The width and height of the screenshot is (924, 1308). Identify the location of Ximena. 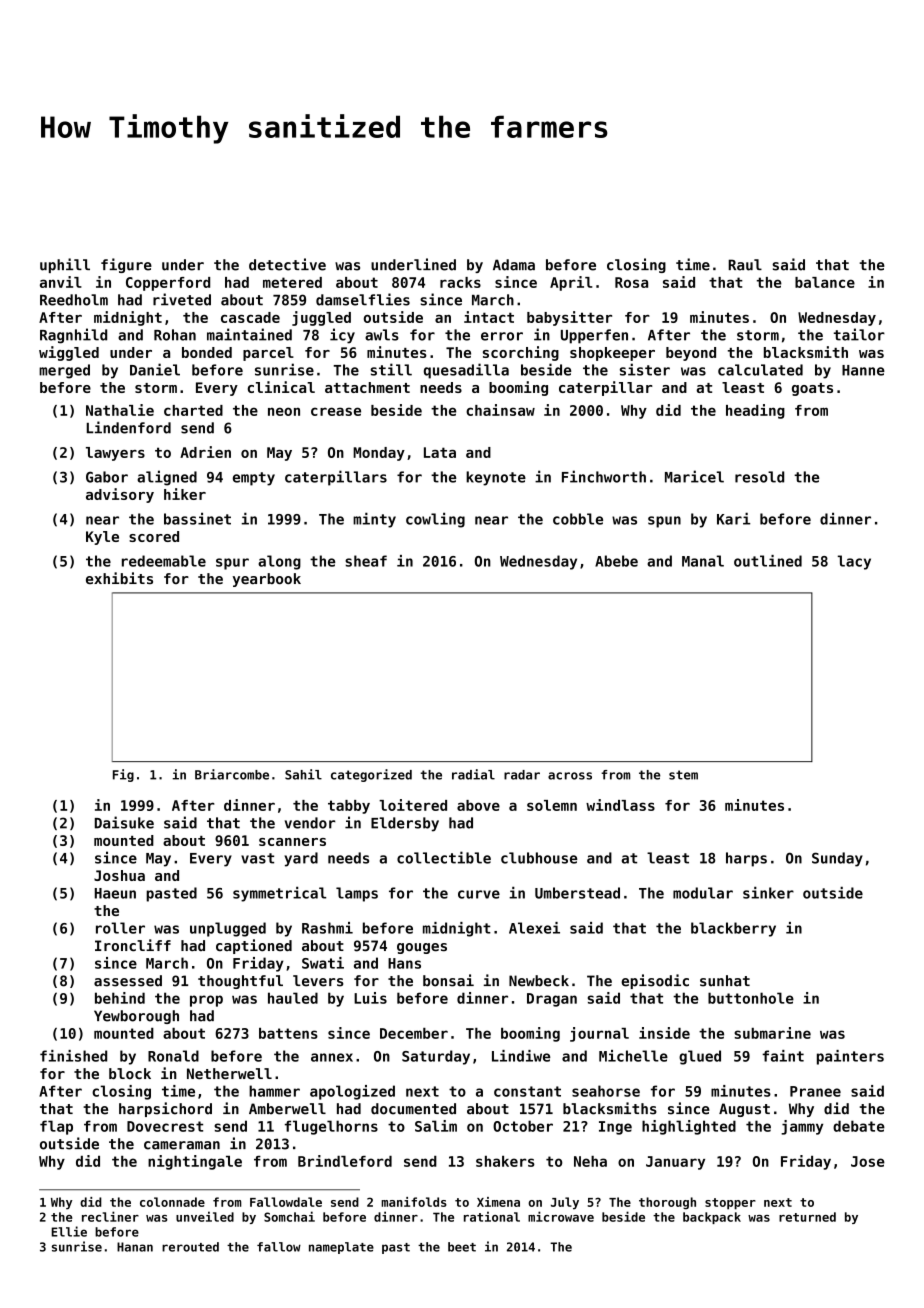
(498, 1202).
